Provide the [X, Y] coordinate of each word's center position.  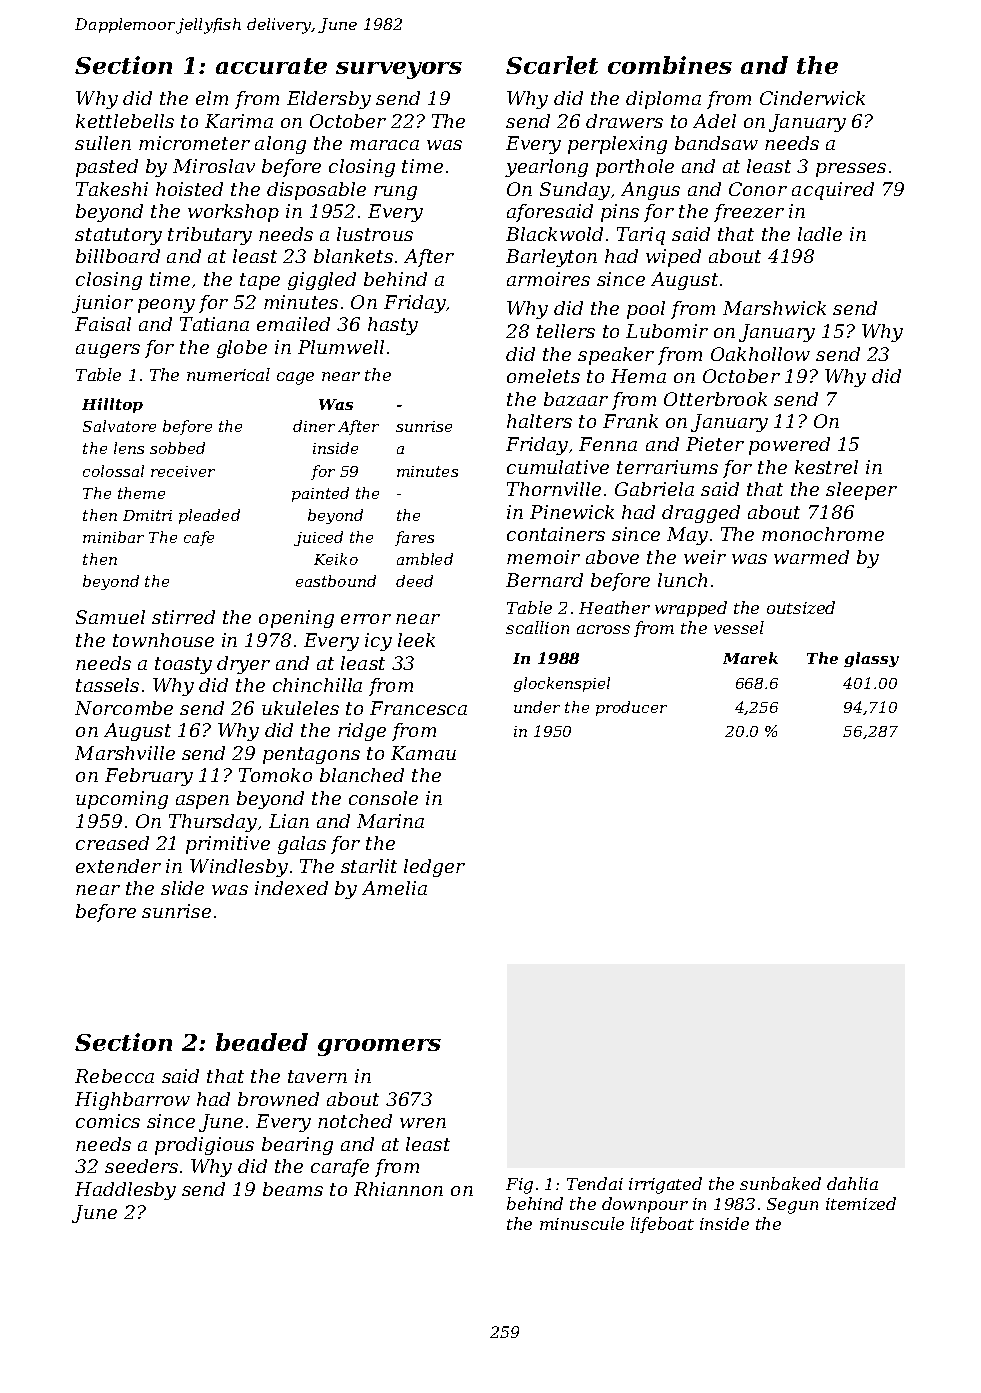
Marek [750, 658]
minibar [113, 537]
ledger [434, 868]
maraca [384, 145]
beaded [262, 1042]
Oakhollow [760, 354]
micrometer [194, 143]
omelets [543, 376]
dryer [243, 665]
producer [631, 708]
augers [108, 351]
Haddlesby [125, 1191]
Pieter [715, 444]
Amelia [394, 888]
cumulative [558, 467]
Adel [714, 121]
